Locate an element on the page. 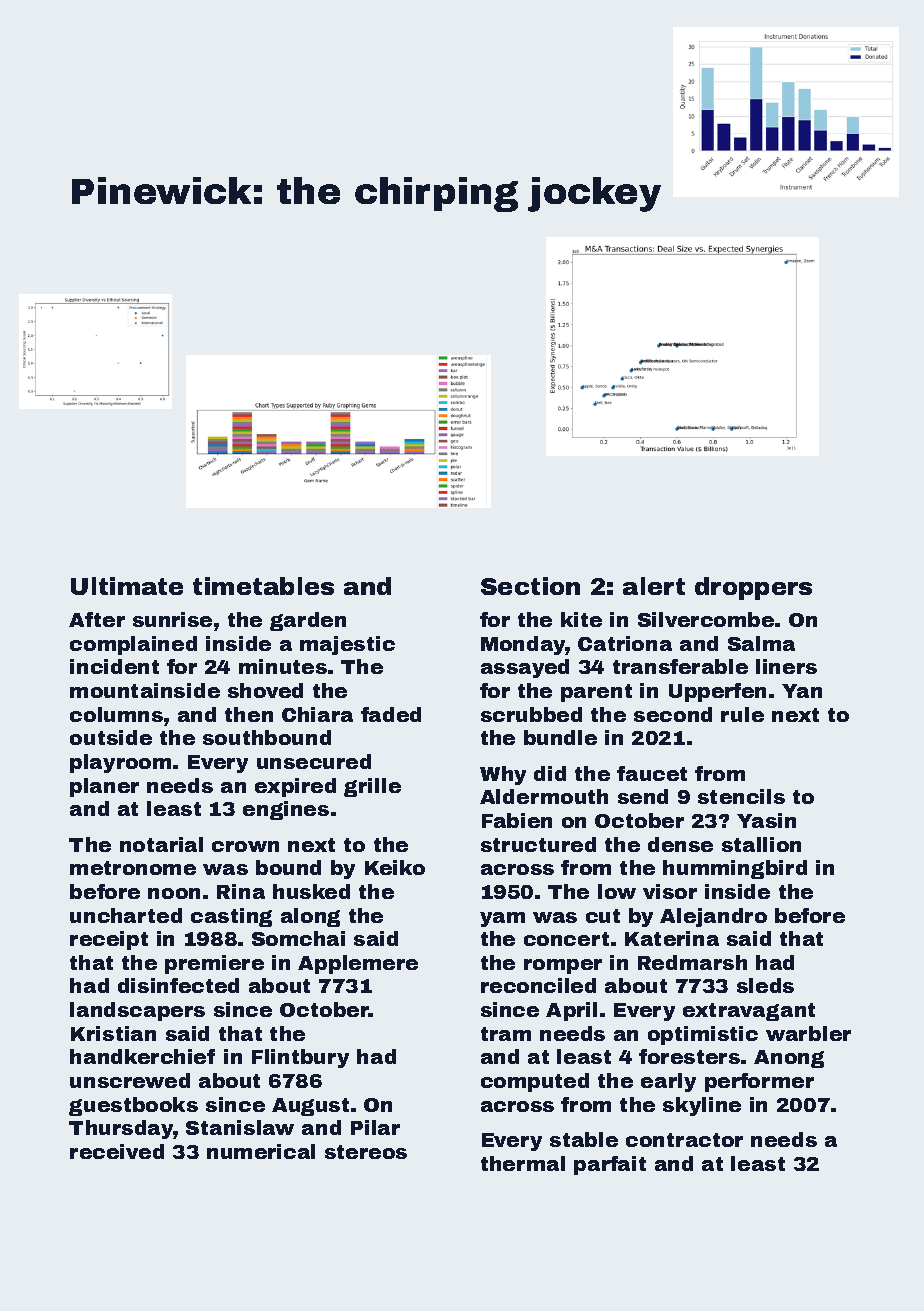 Image resolution: width=924 pixels, height=1311 pixels. Keiko is located at coordinates (395, 867).
